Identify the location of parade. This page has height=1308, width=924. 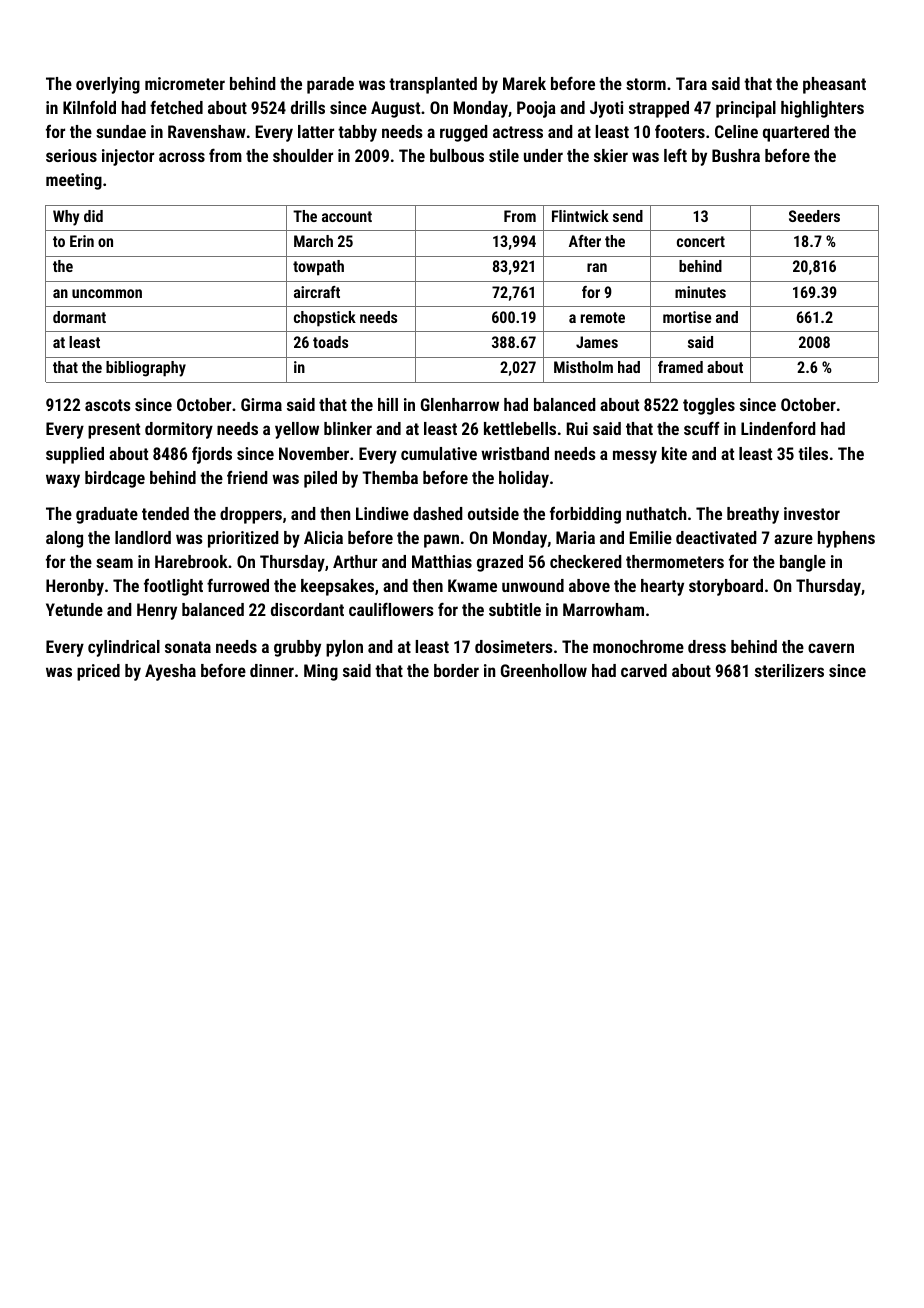
(330, 85).
